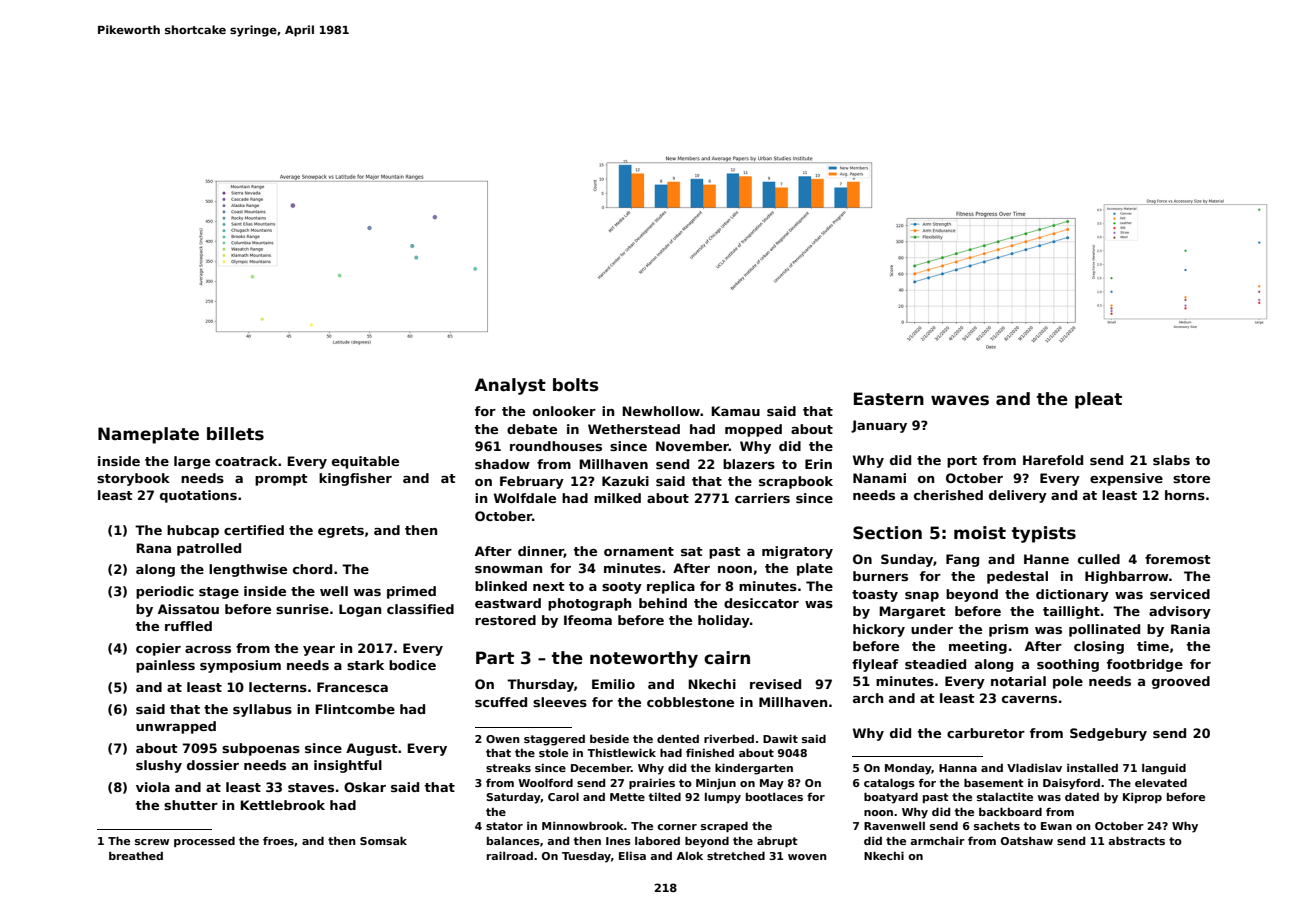 Image resolution: width=1308 pixels, height=924 pixels. Describe the element at coordinates (1142, 798) in the image. I see `Kiprop` at that location.
